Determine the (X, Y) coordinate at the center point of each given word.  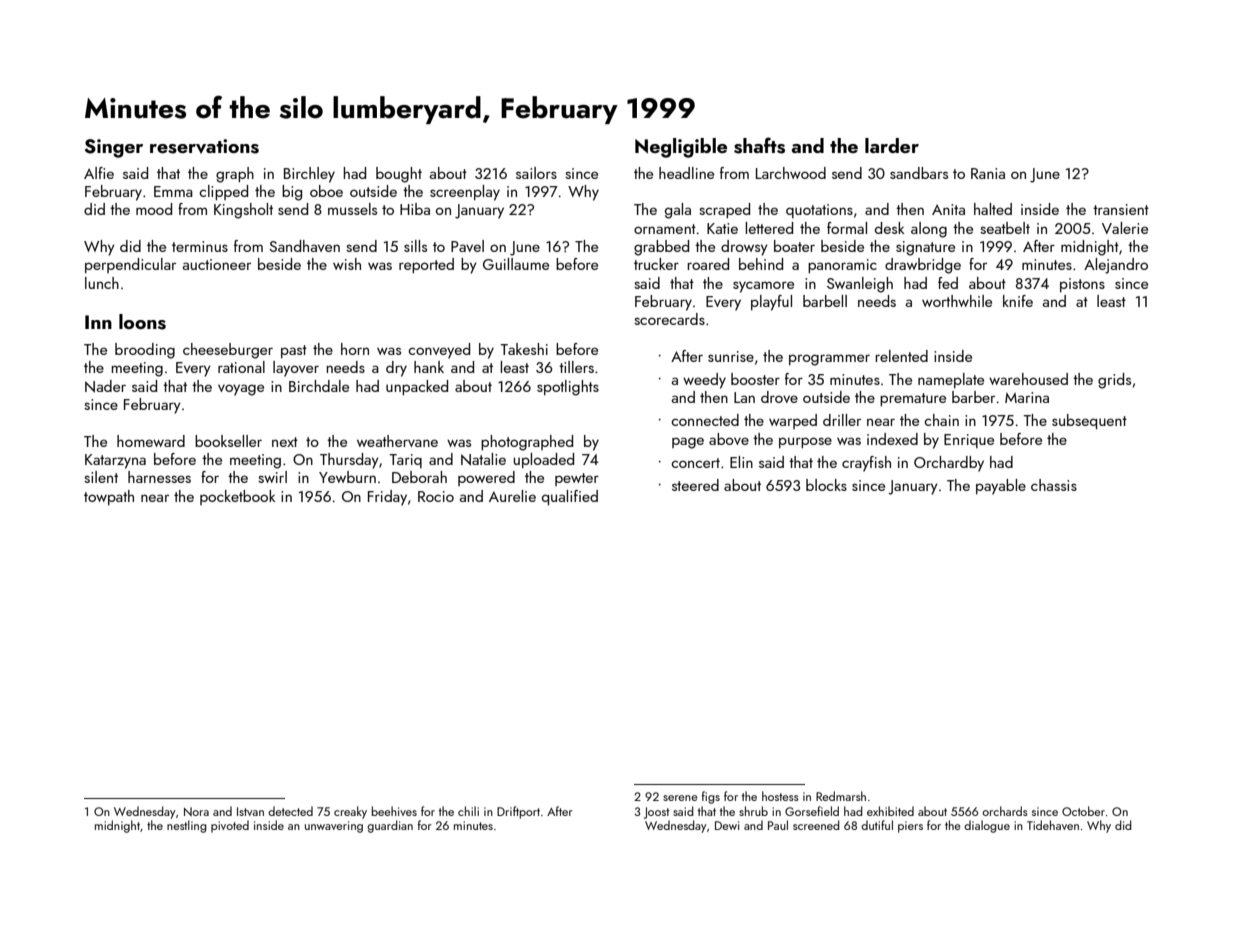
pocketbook (237, 497)
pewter (577, 479)
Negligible (681, 148)
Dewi (727, 825)
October (1083, 811)
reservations (204, 146)
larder (892, 145)
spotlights (568, 388)
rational (241, 367)
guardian (390, 826)
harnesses (159, 477)
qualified (570, 498)
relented (901, 356)
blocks (826, 485)
